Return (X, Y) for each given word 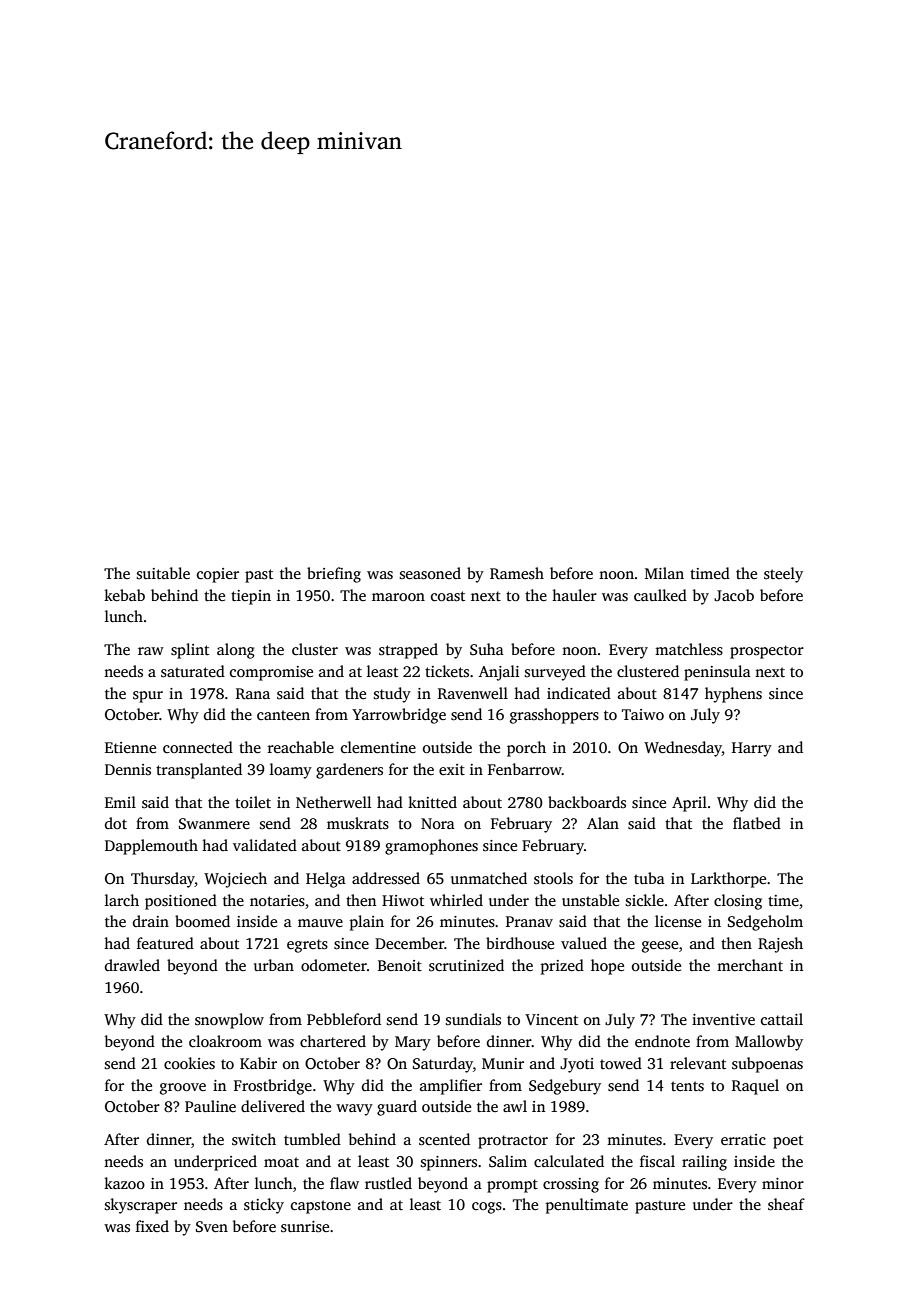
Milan (664, 573)
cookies (189, 1063)
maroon (398, 597)
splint (190, 651)
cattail (782, 1019)
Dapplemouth (151, 847)
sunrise (305, 1227)
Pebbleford (344, 1019)
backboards (587, 802)
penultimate (587, 1206)
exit (452, 769)
